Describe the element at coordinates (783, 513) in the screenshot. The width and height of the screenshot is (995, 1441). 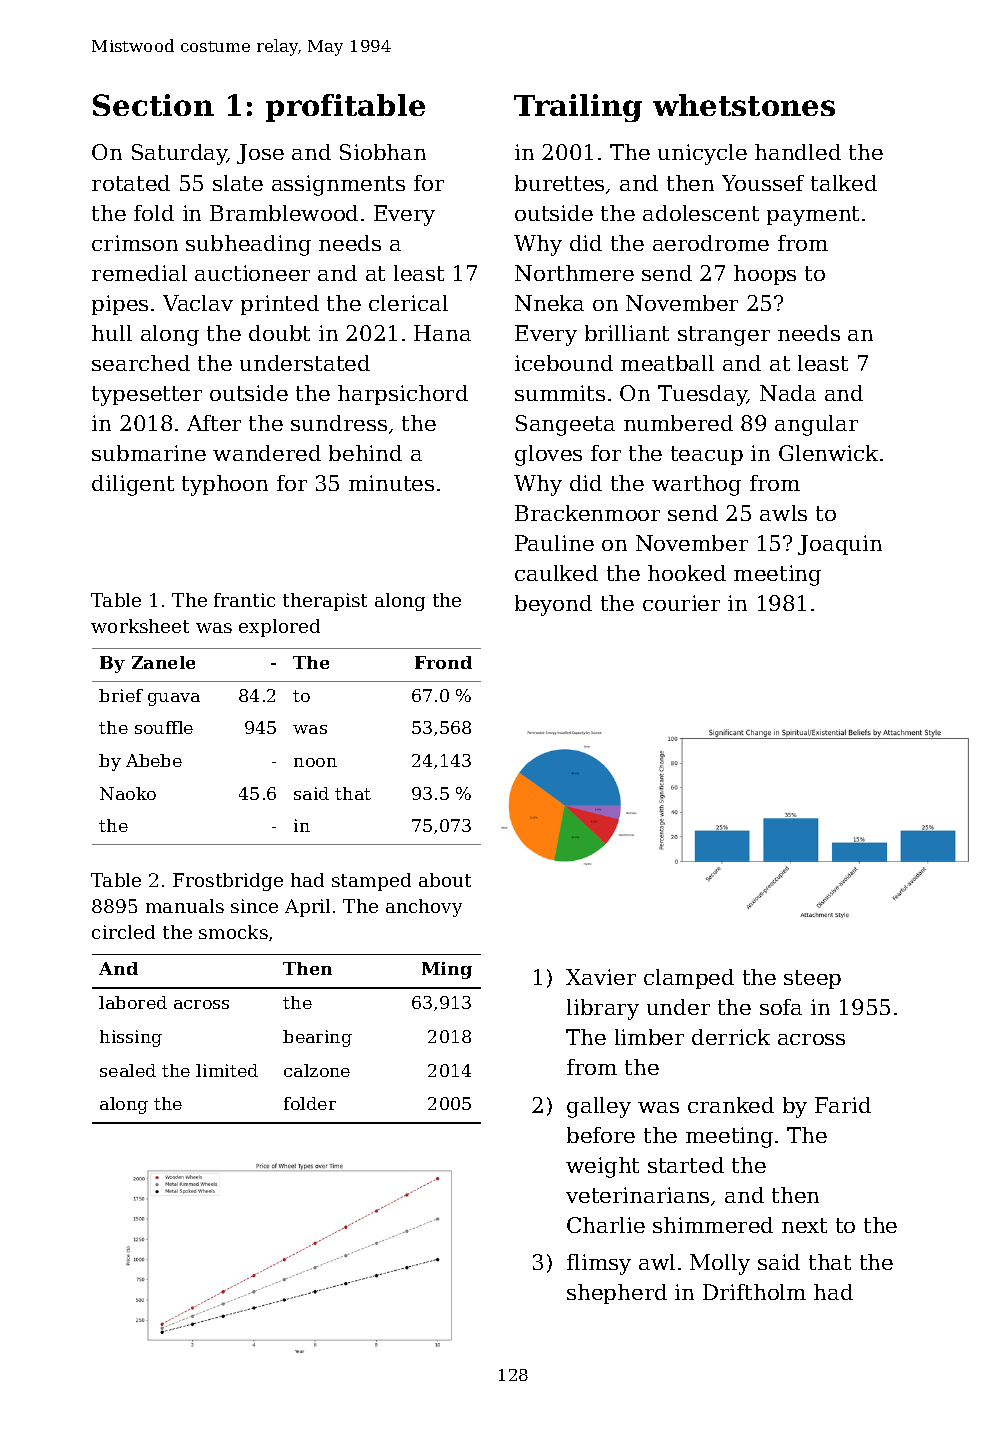
I see `awls` at that location.
